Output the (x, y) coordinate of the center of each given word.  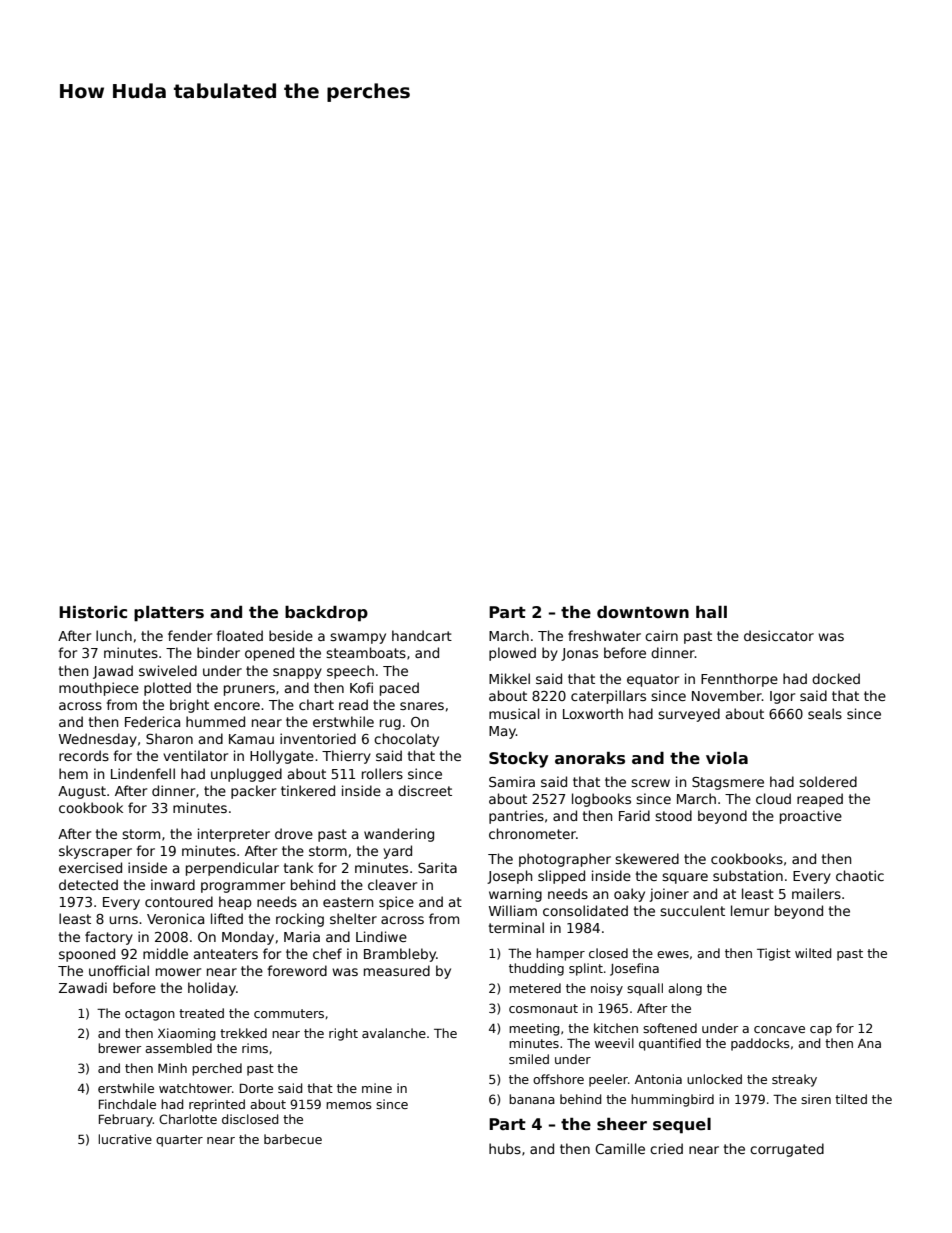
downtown (643, 612)
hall (711, 612)
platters (169, 614)
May (502, 732)
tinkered (308, 790)
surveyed (689, 715)
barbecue (293, 1139)
